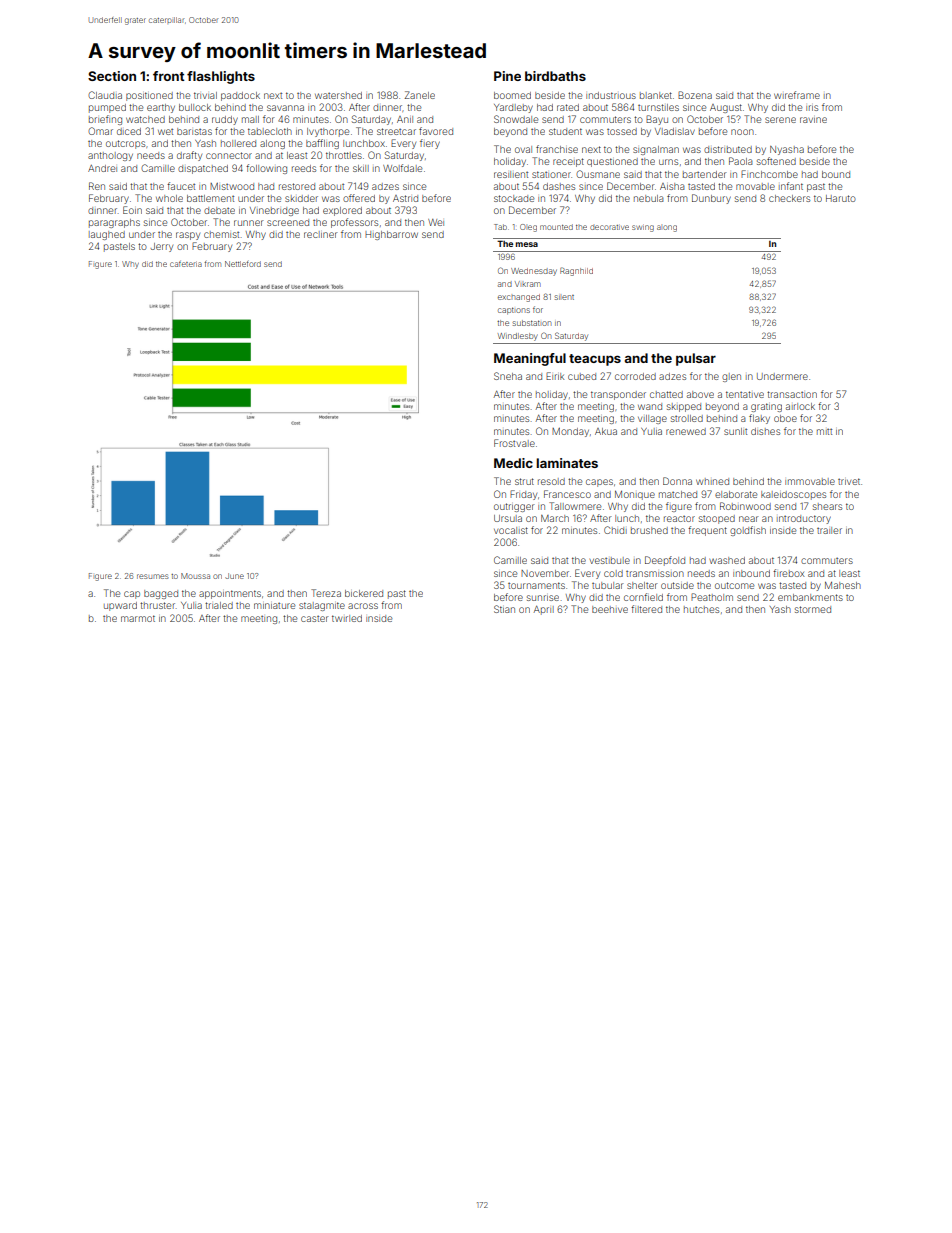  I want to click on checkers, so click(789, 198).
